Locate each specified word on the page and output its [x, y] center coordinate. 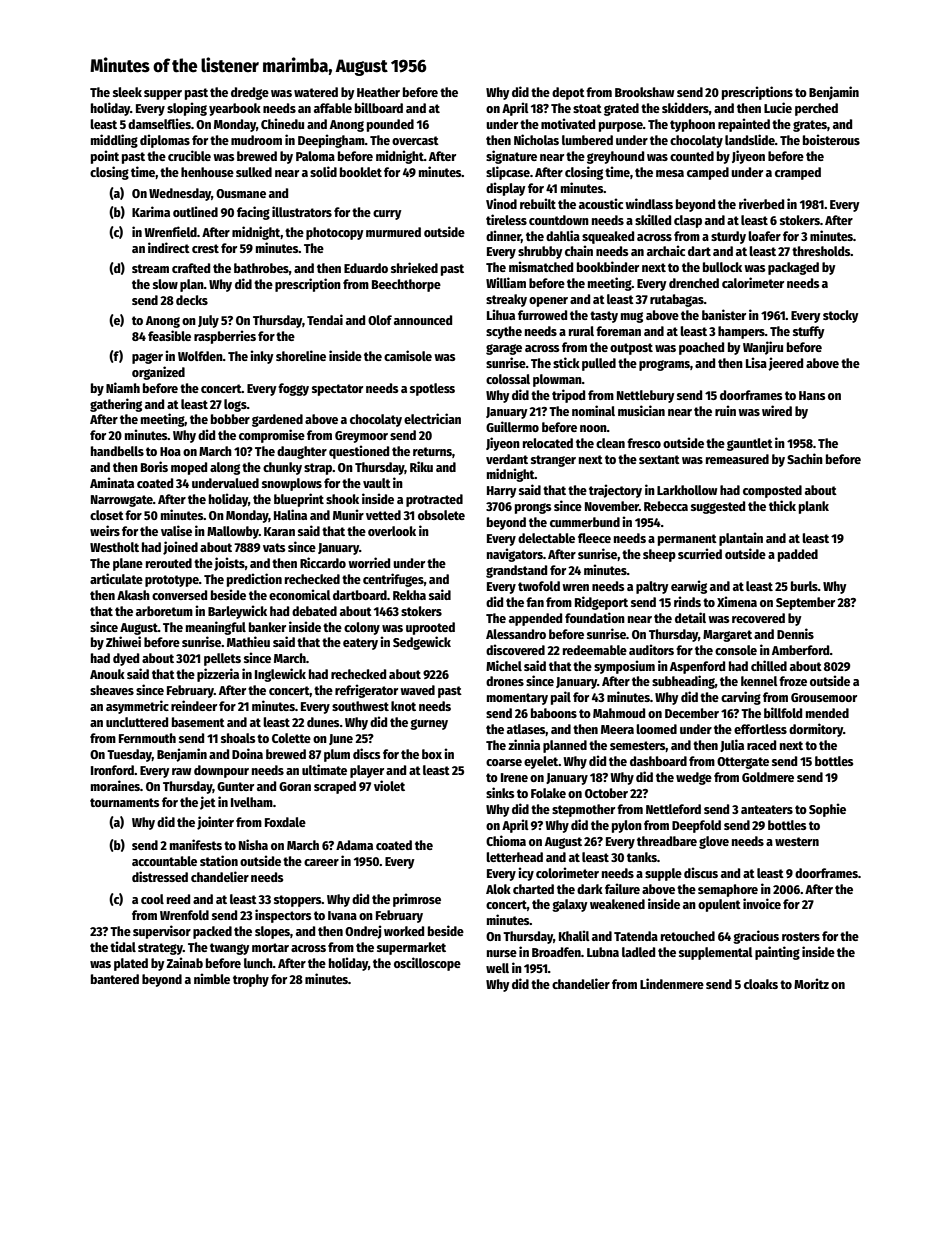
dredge [250, 93]
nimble [212, 978]
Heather [378, 92]
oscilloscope [427, 964]
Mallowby [233, 532]
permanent [687, 540]
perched [816, 109]
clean [610, 443]
